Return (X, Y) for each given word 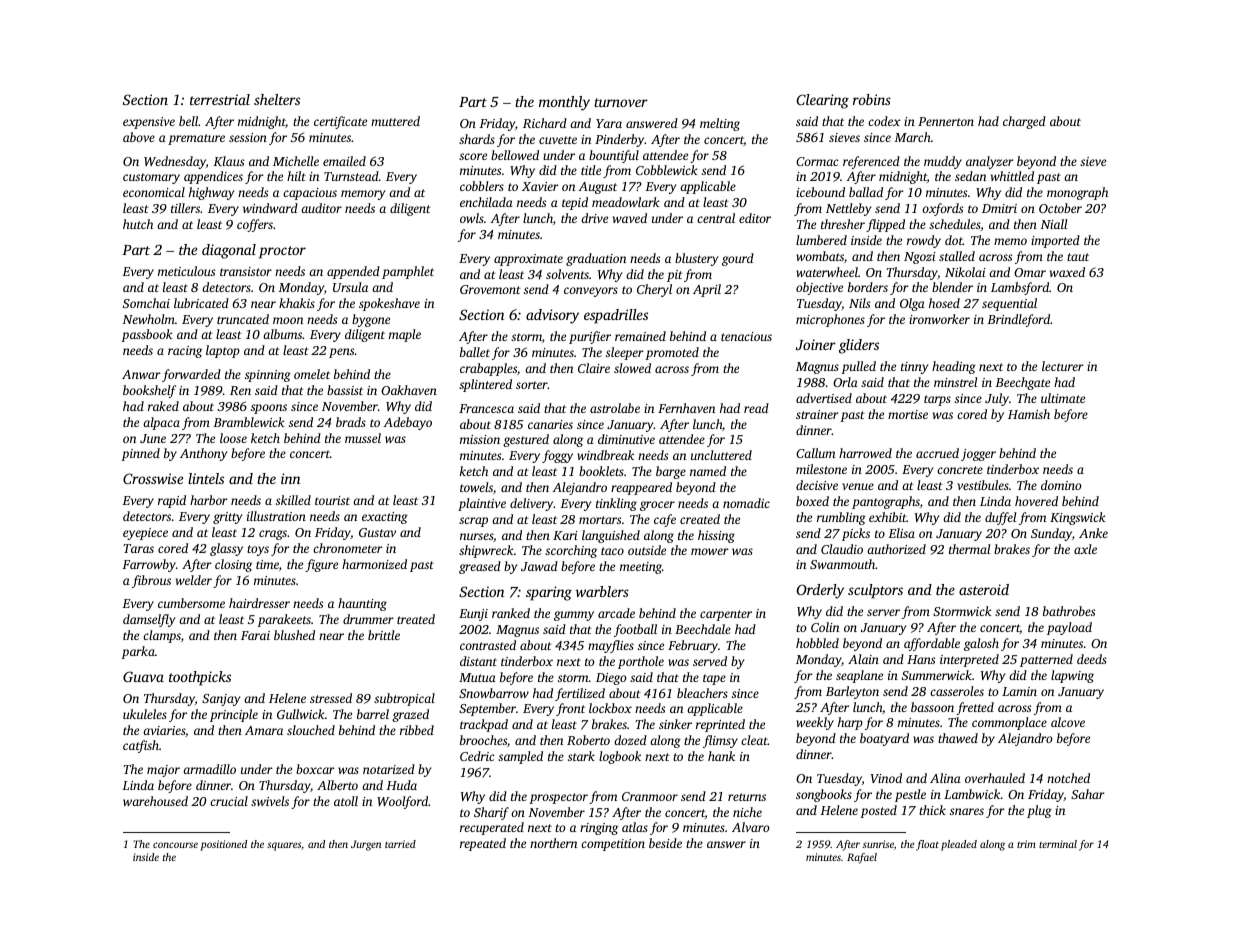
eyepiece (145, 534)
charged (1024, 122)
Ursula (350, 287)
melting (720, 124)
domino (1061, 485)
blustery (696, 259)
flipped (885, 225)
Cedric (477, 756)
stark (581, 756)
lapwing (1072, 676)
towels (476, 487)
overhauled (995, 778)
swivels (270, 801)
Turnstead (351, 176)
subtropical (404, 699)
